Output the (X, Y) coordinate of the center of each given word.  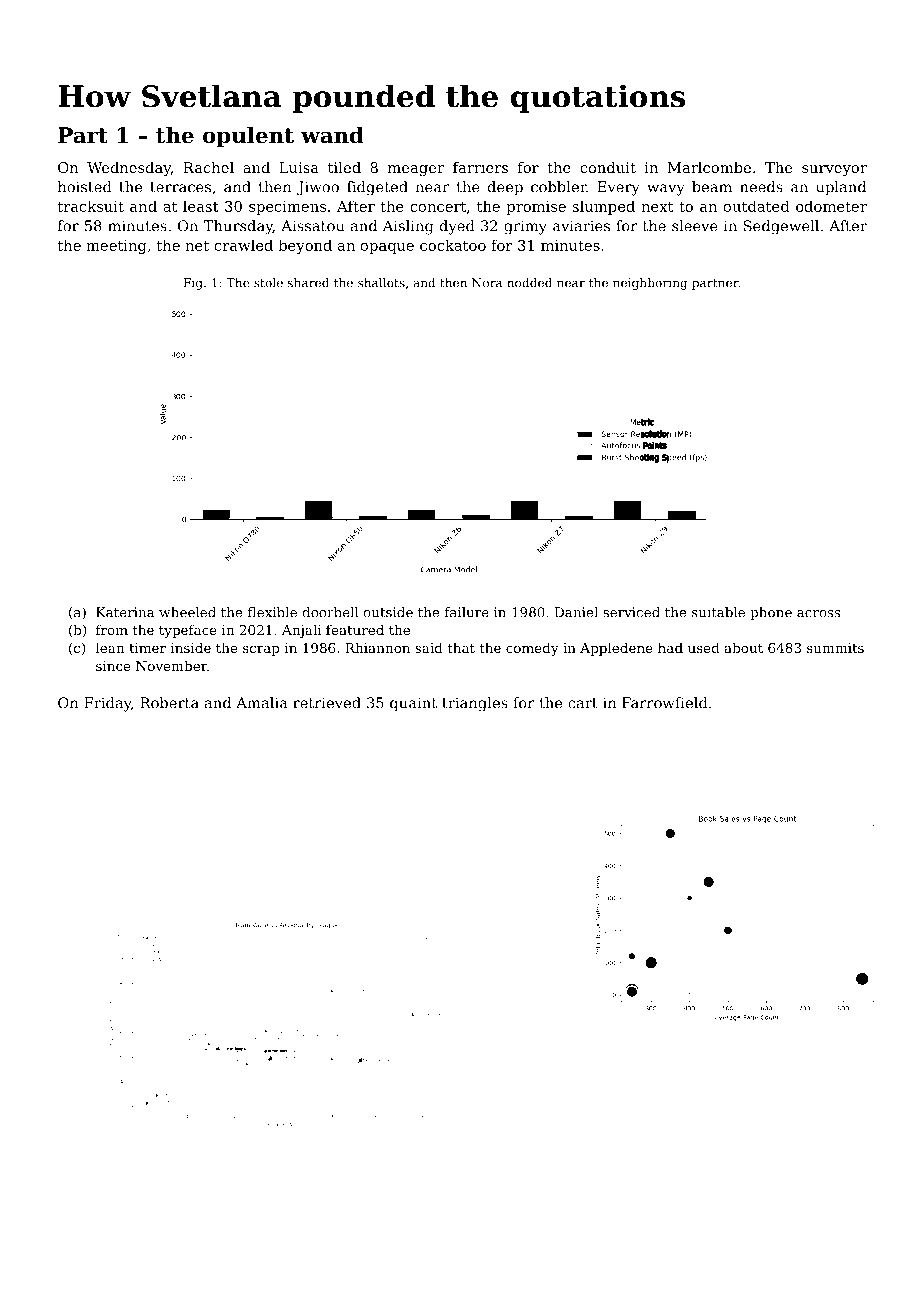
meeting (116, 247)
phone (771, 613)
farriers (480, 167)
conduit (608, 167)
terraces (180, 187)
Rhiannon (377, 647)
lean (110, 647)
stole (268, 283)
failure (467, 612)
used (703, 647)
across (818, 614)
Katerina (125, 612)
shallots (381, 283)
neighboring (650, 284)
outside (388, 612)
